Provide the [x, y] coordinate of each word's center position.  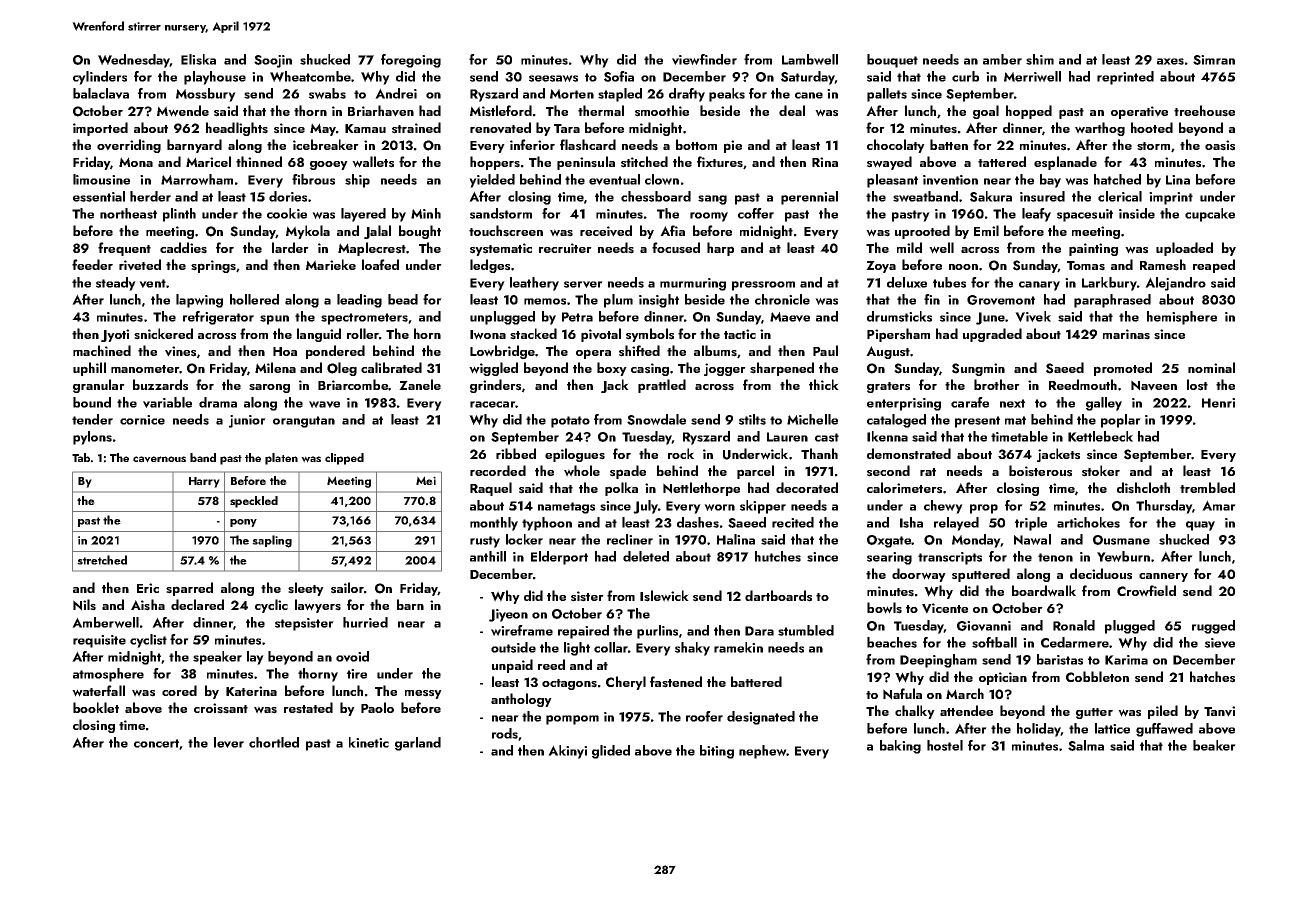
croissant [221, 708]
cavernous [159, 459]
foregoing [411, 61]
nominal [1211, 367]
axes [1170, 61]
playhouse [215, 78]
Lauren [787, 437]
